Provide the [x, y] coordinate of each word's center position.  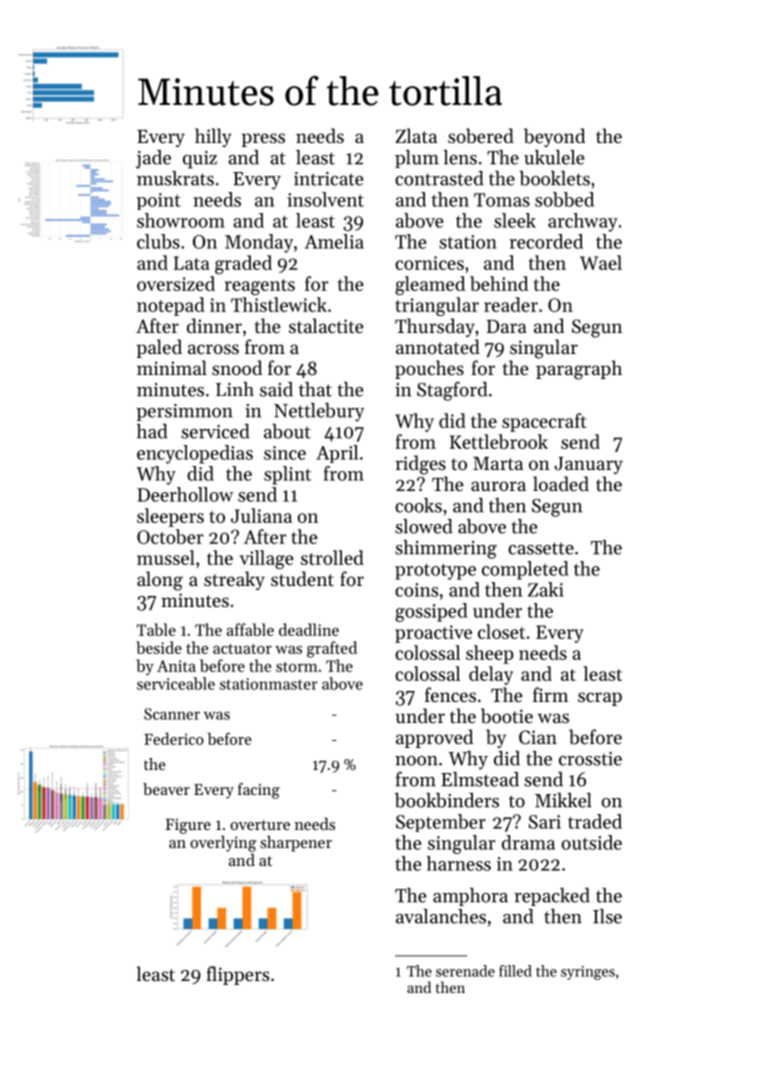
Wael [601, 262]
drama [528, 842]
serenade [465, 971]
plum [417, 159]
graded [243, 264]
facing [259, 791]
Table [156, 629]
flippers [238, 975]
